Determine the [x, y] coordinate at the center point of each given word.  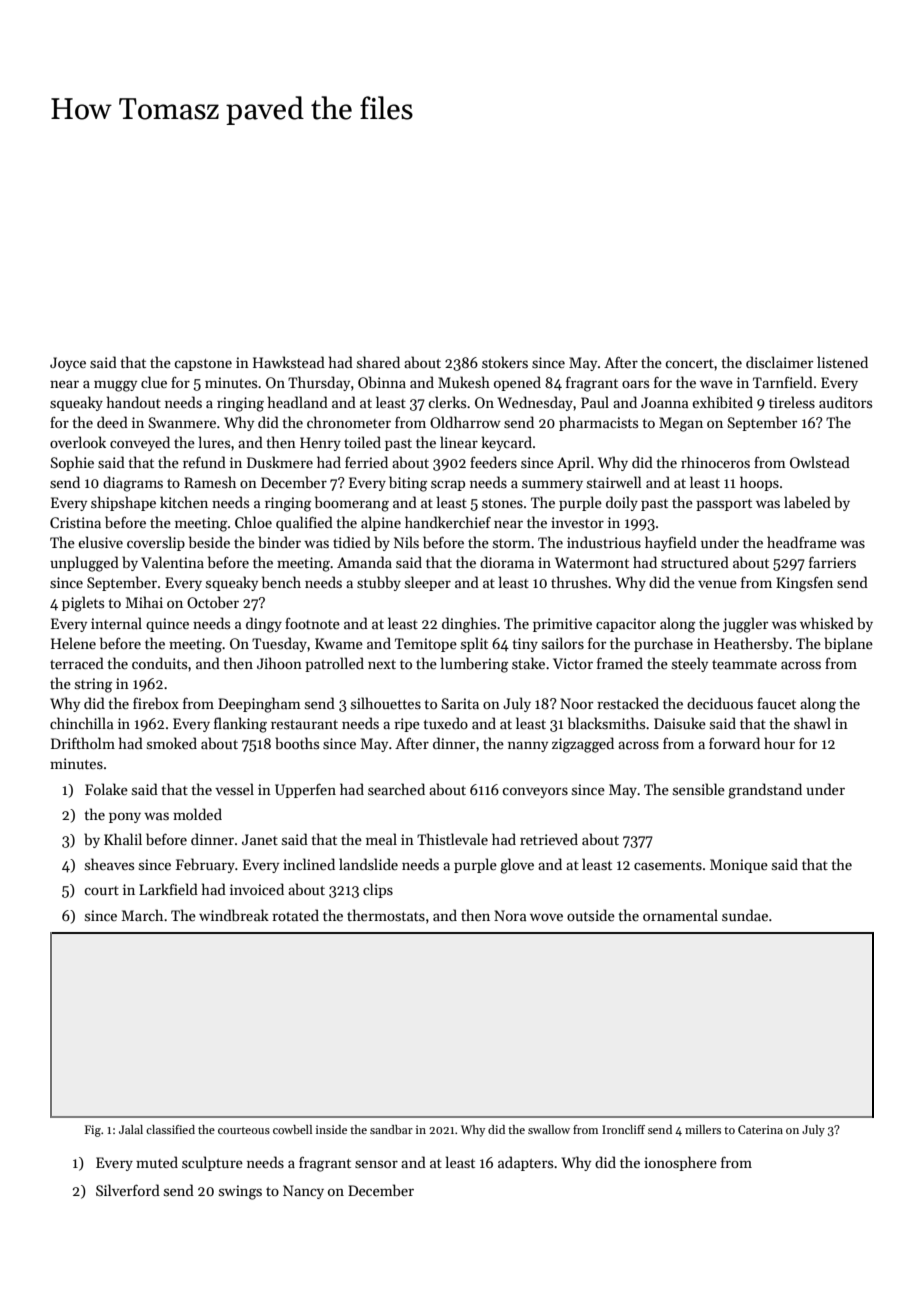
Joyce [68, 364]
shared [378, 362]
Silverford [128, 1190]
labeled [807, 502]
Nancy [303, 1192]
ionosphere [680, 1163]
